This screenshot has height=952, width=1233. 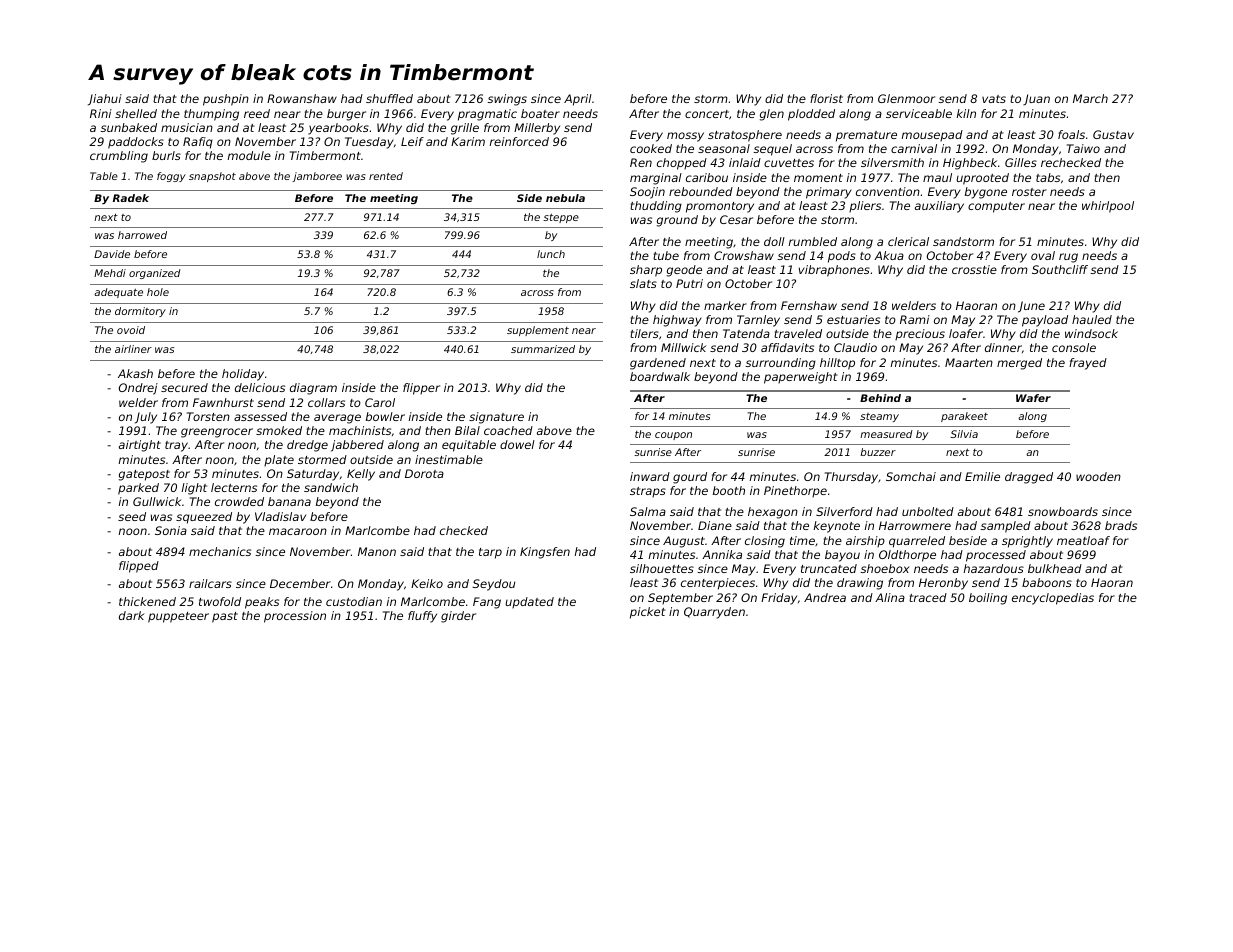 What do you see at coordinates (490, 553) in the screenshot?
I see `tarp` at bounding box center [490, 553].
